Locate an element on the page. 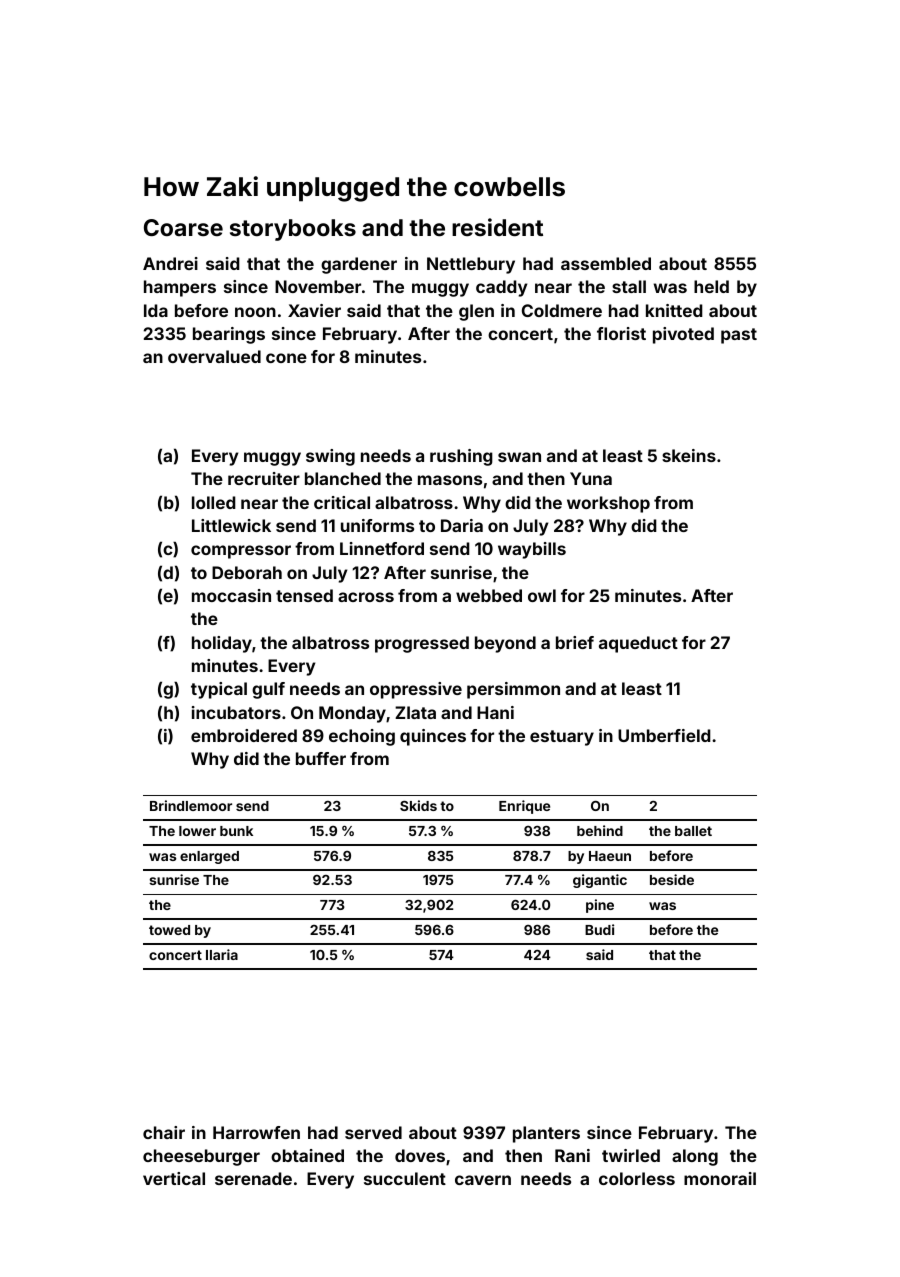  holiday is located at coordinates (222, 644).
